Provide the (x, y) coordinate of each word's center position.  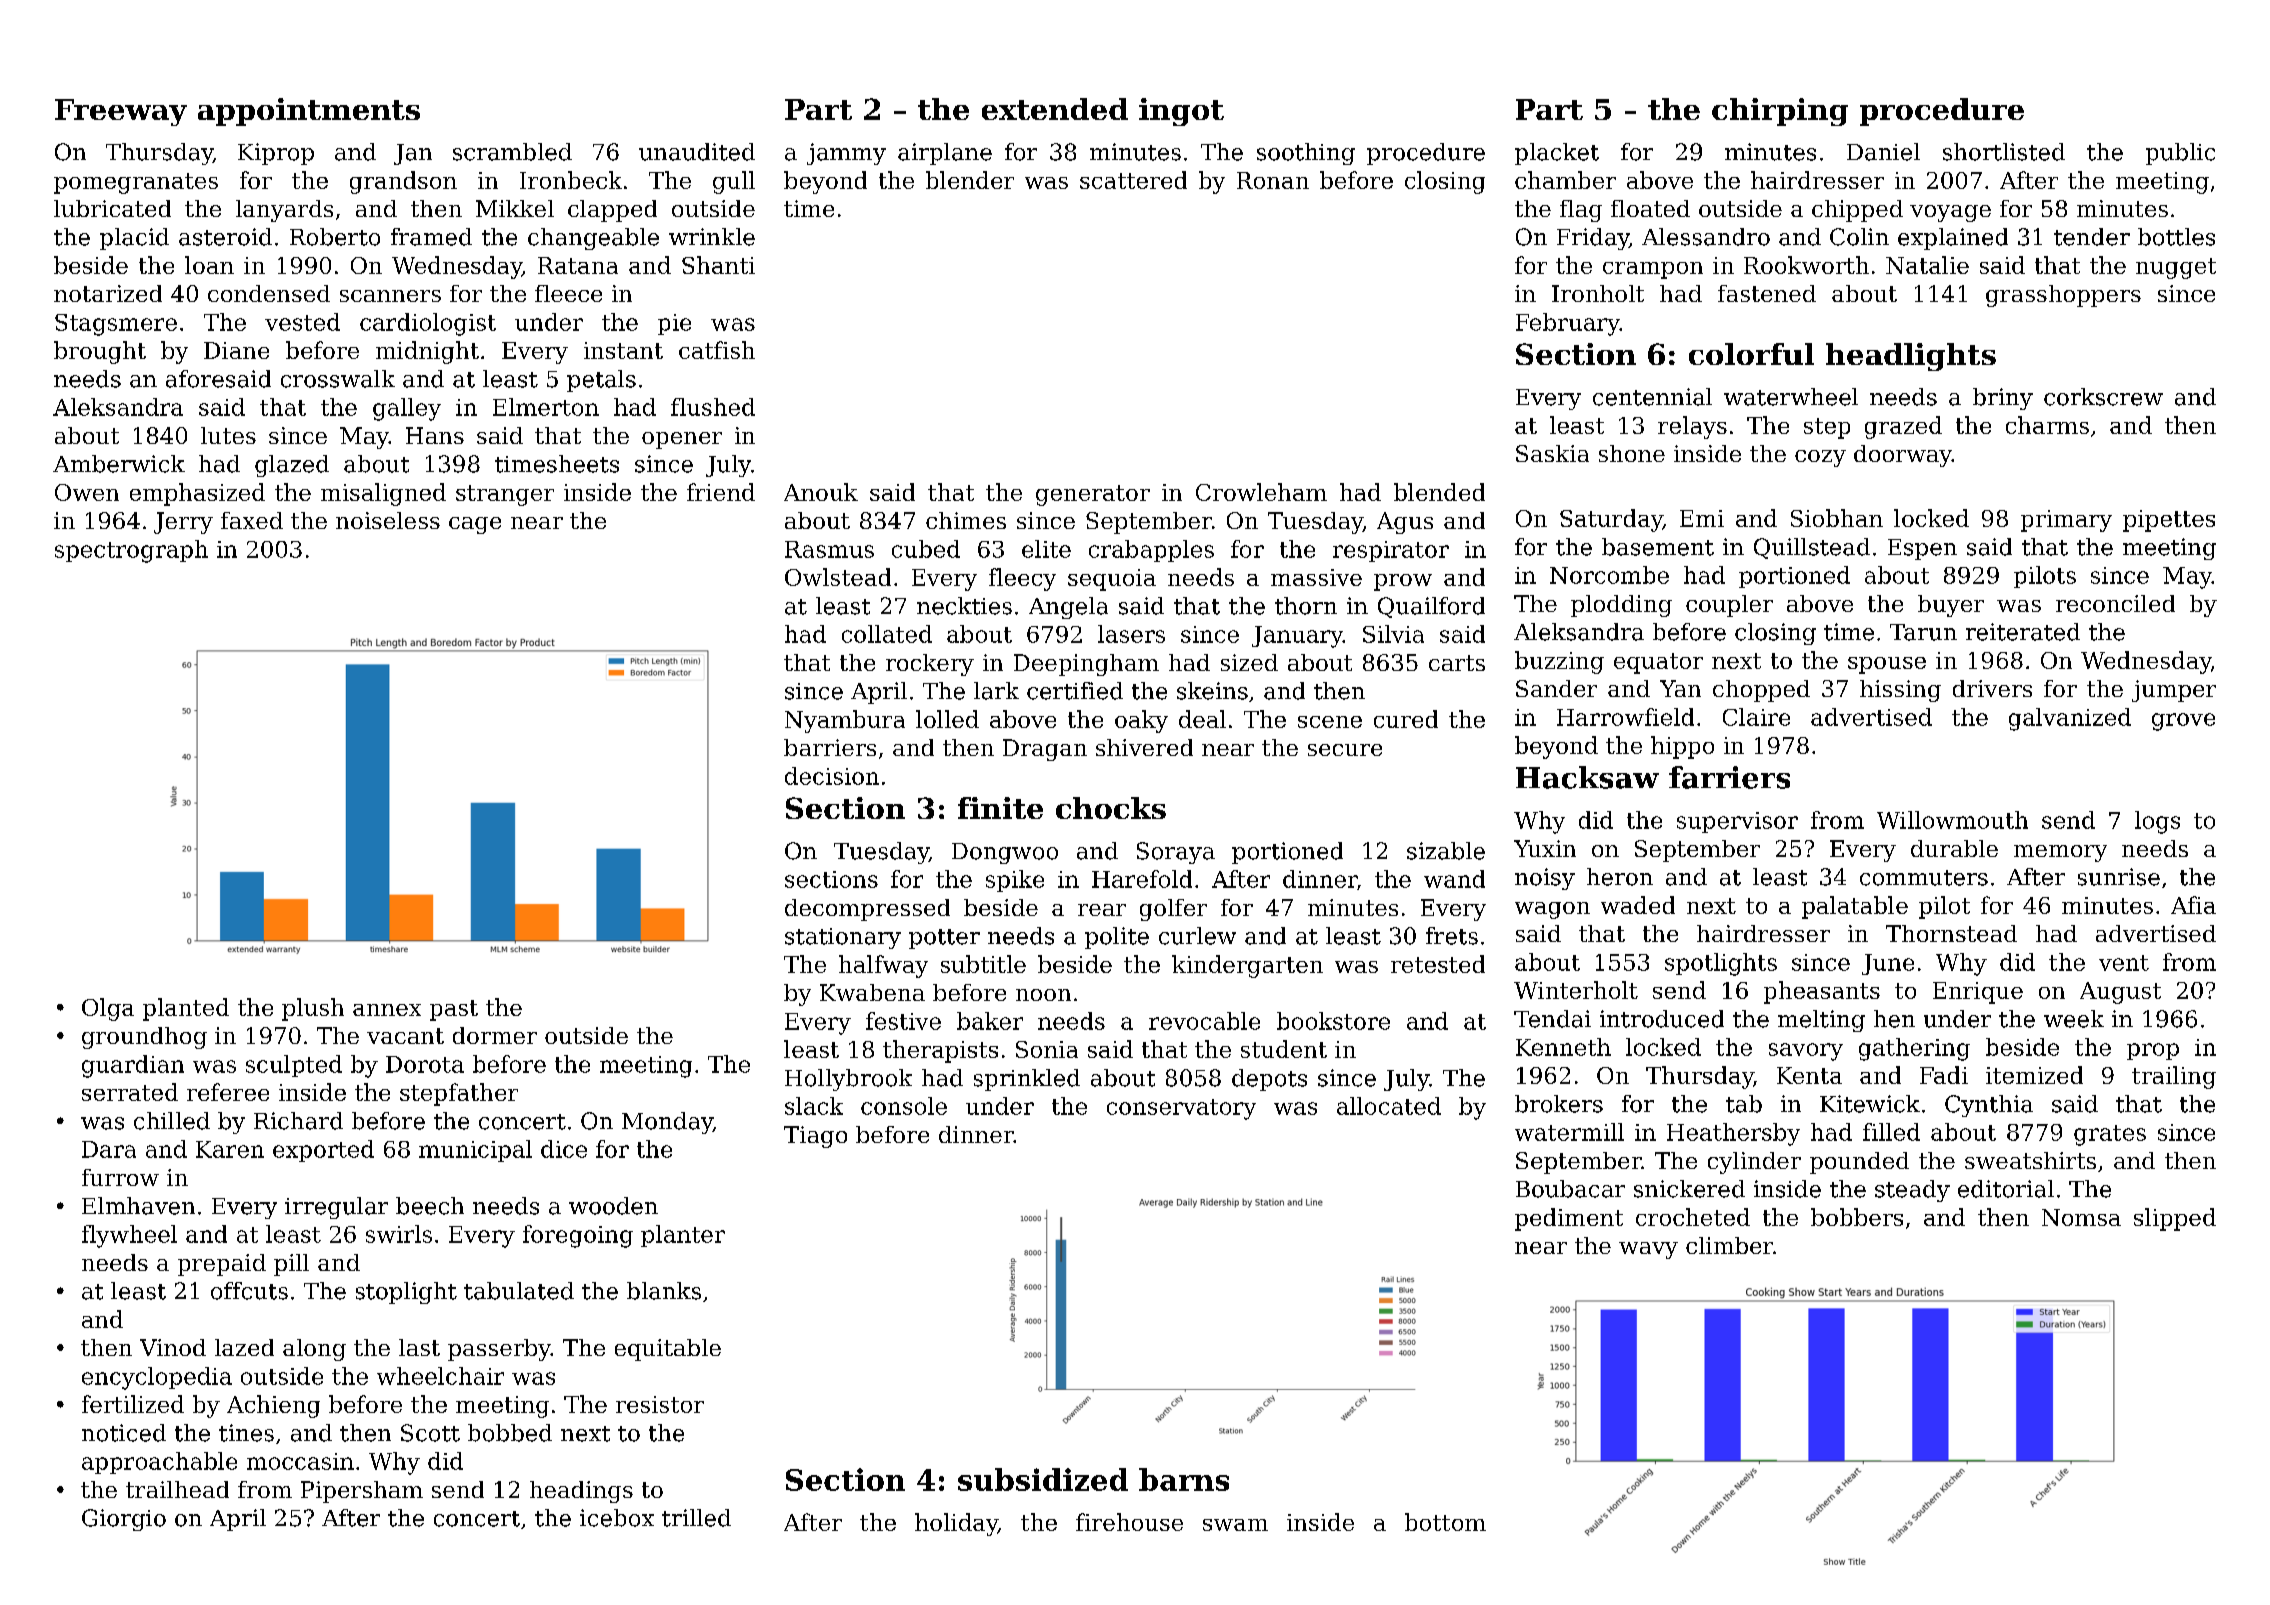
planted (186, 1009)
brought (100, 352)
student (1284, 1049)
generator (1093, 495)
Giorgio (124, 1520)
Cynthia (1989, 1106)
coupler (1729, 606)
